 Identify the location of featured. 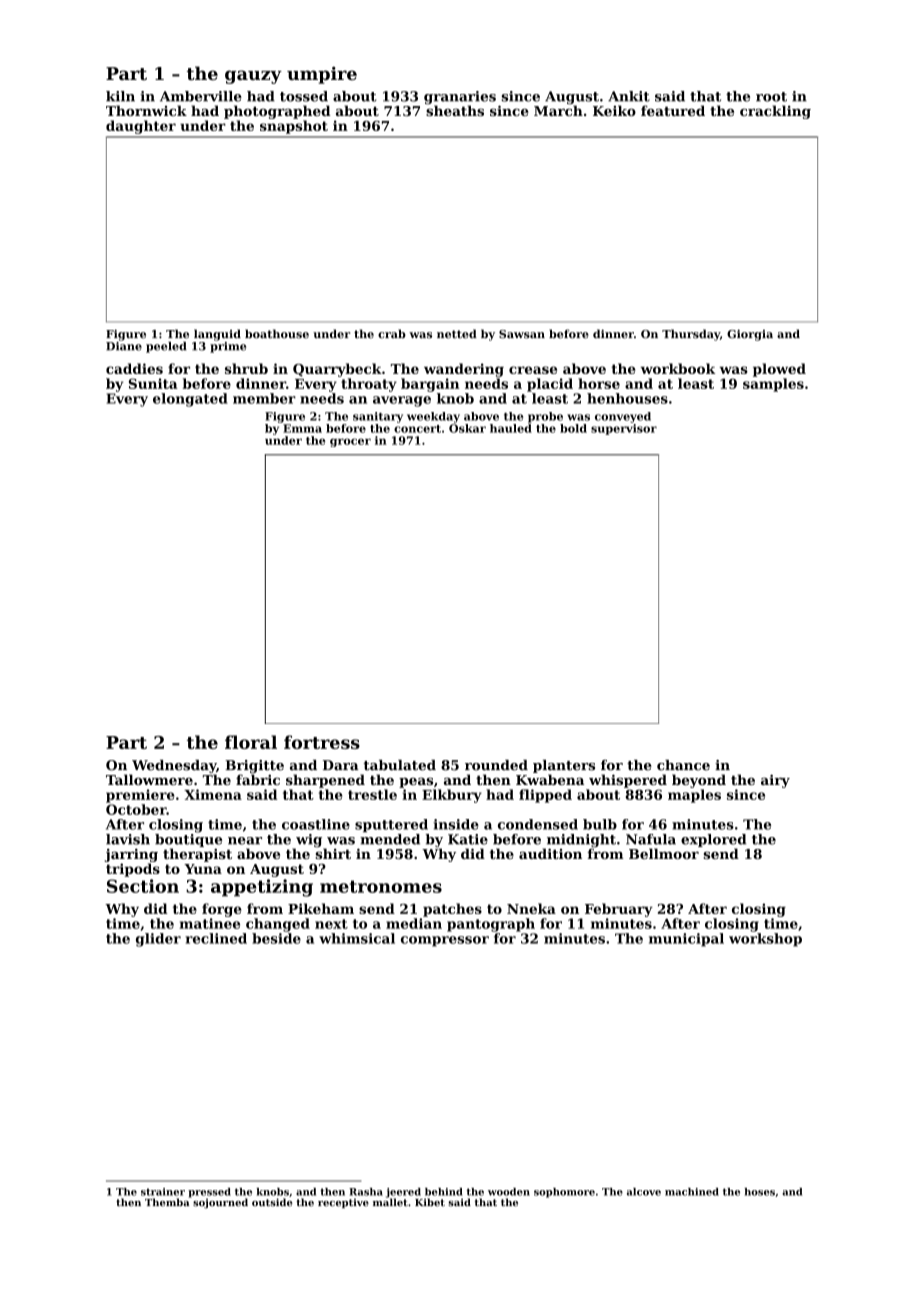
(673, 110).
